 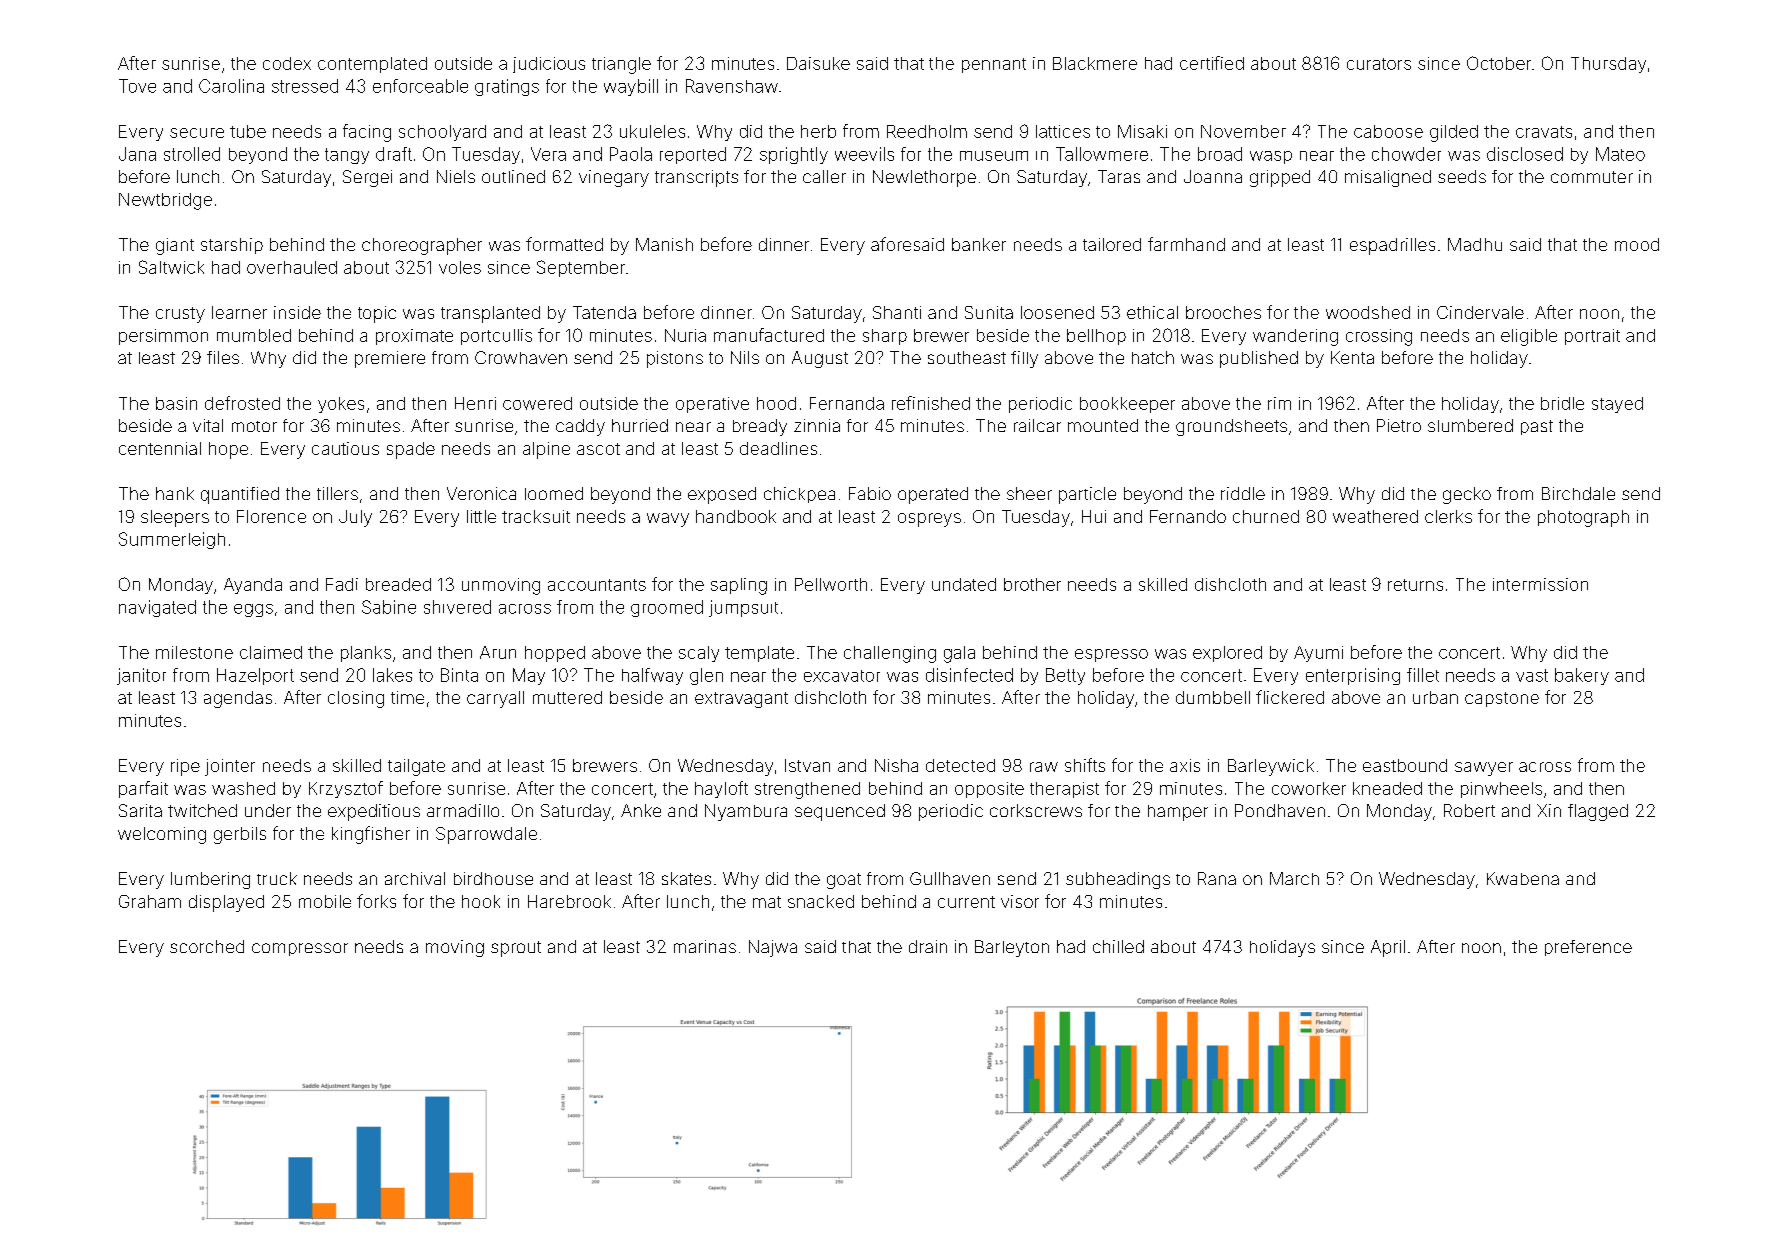 I want to click on woodshed, so click(x=1368, y=312).
